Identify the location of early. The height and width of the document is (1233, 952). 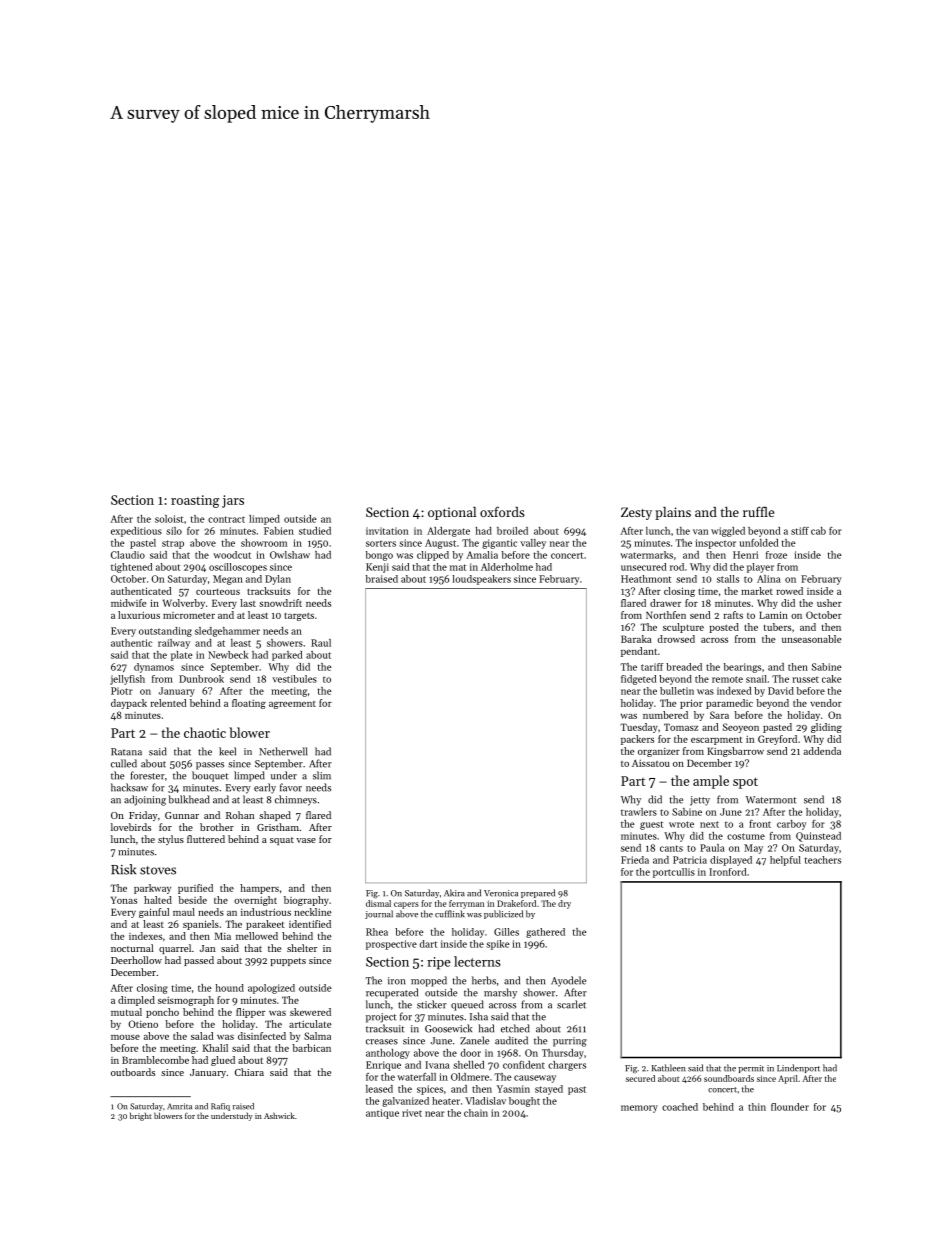
(265, 788).
